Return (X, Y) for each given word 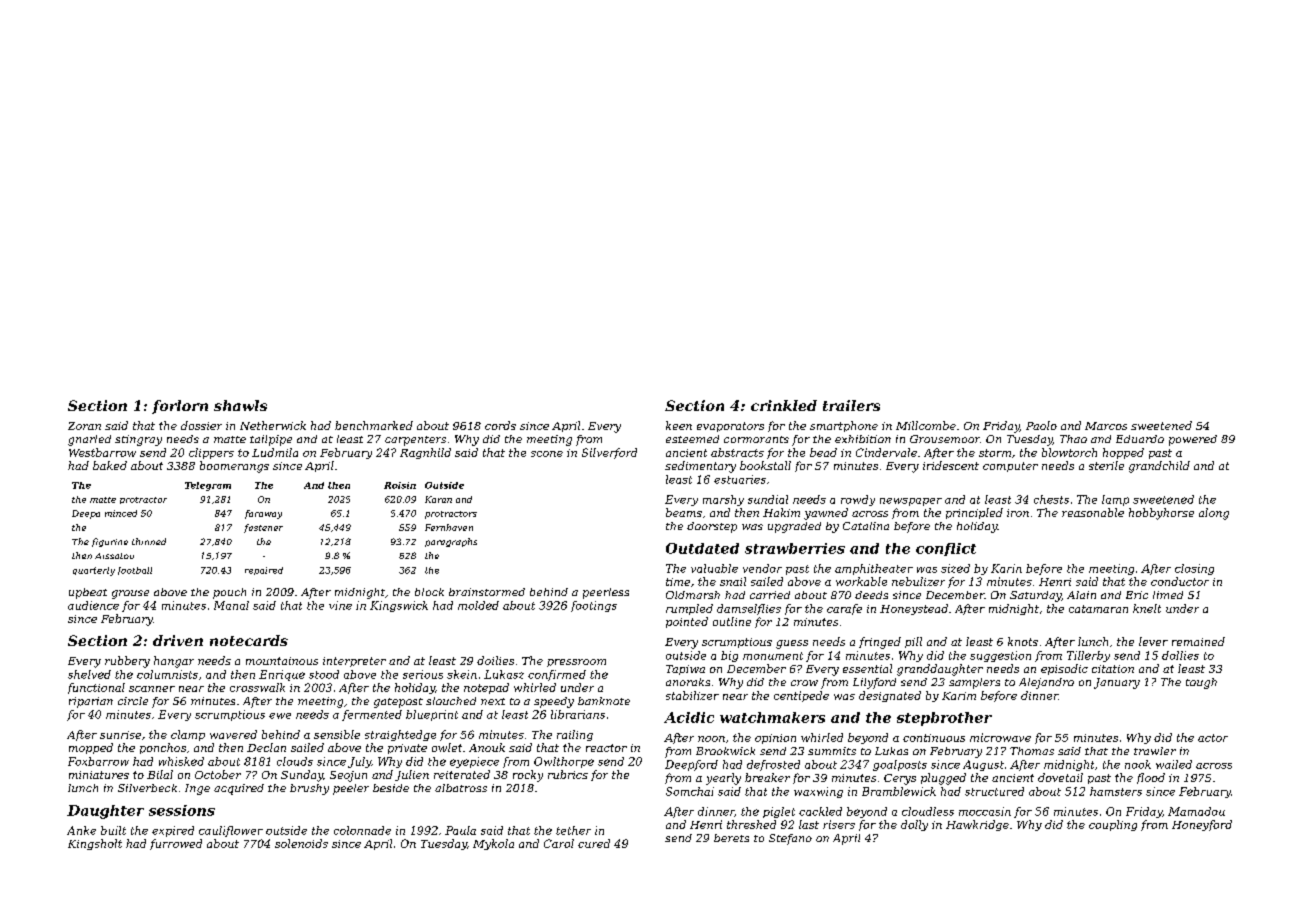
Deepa (86, 514)
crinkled (784, 405)
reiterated (462, 774)
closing (1194, 569)
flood (1151, 778)
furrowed (176, 844)
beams (684, 512)
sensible (337, 734)
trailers (851, 405)
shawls (240, 405)
